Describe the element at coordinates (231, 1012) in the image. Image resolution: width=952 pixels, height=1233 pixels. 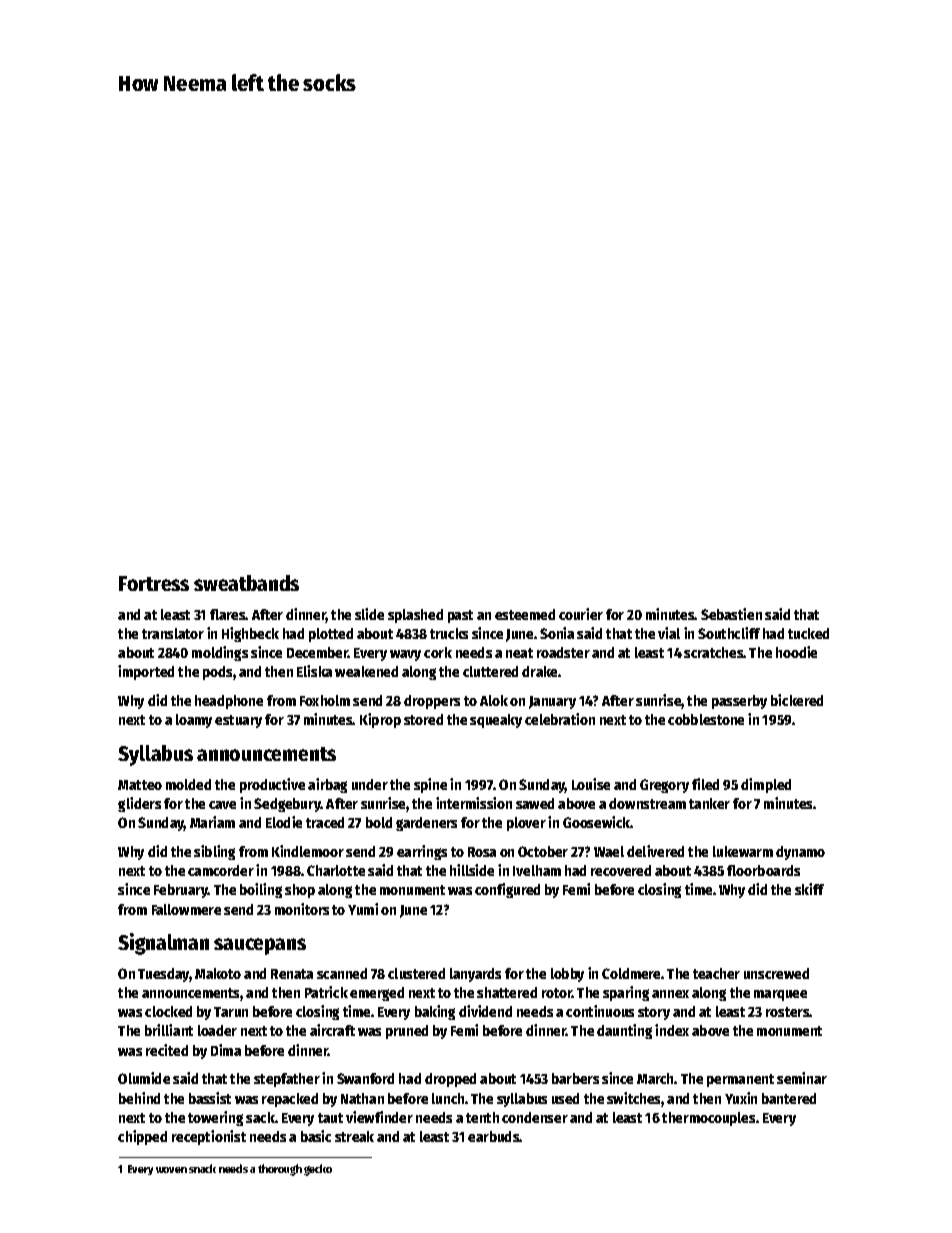
I see `Tarun` at that location.
